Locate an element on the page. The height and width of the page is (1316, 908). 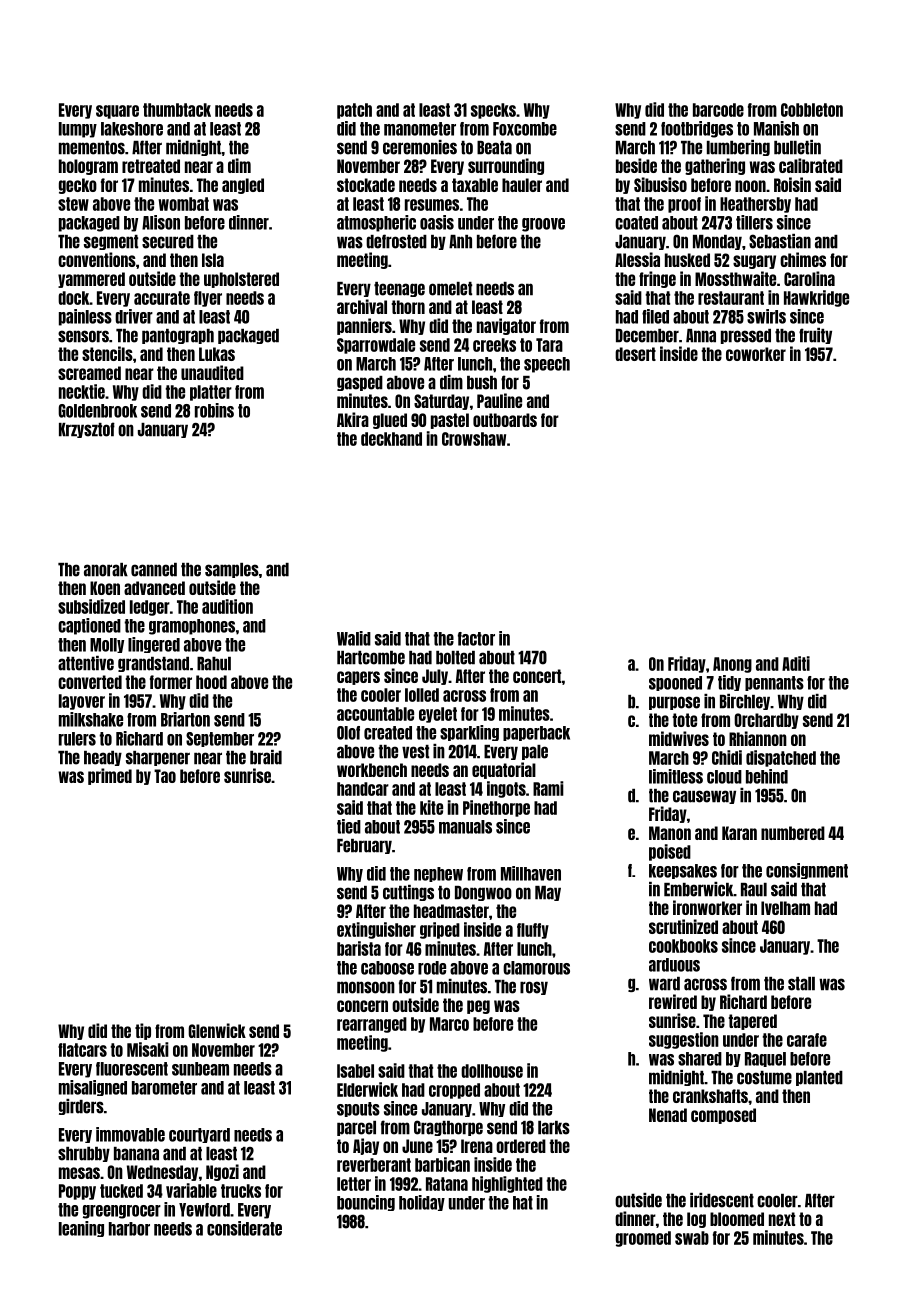
bush is located at coordinates (482, 383).
